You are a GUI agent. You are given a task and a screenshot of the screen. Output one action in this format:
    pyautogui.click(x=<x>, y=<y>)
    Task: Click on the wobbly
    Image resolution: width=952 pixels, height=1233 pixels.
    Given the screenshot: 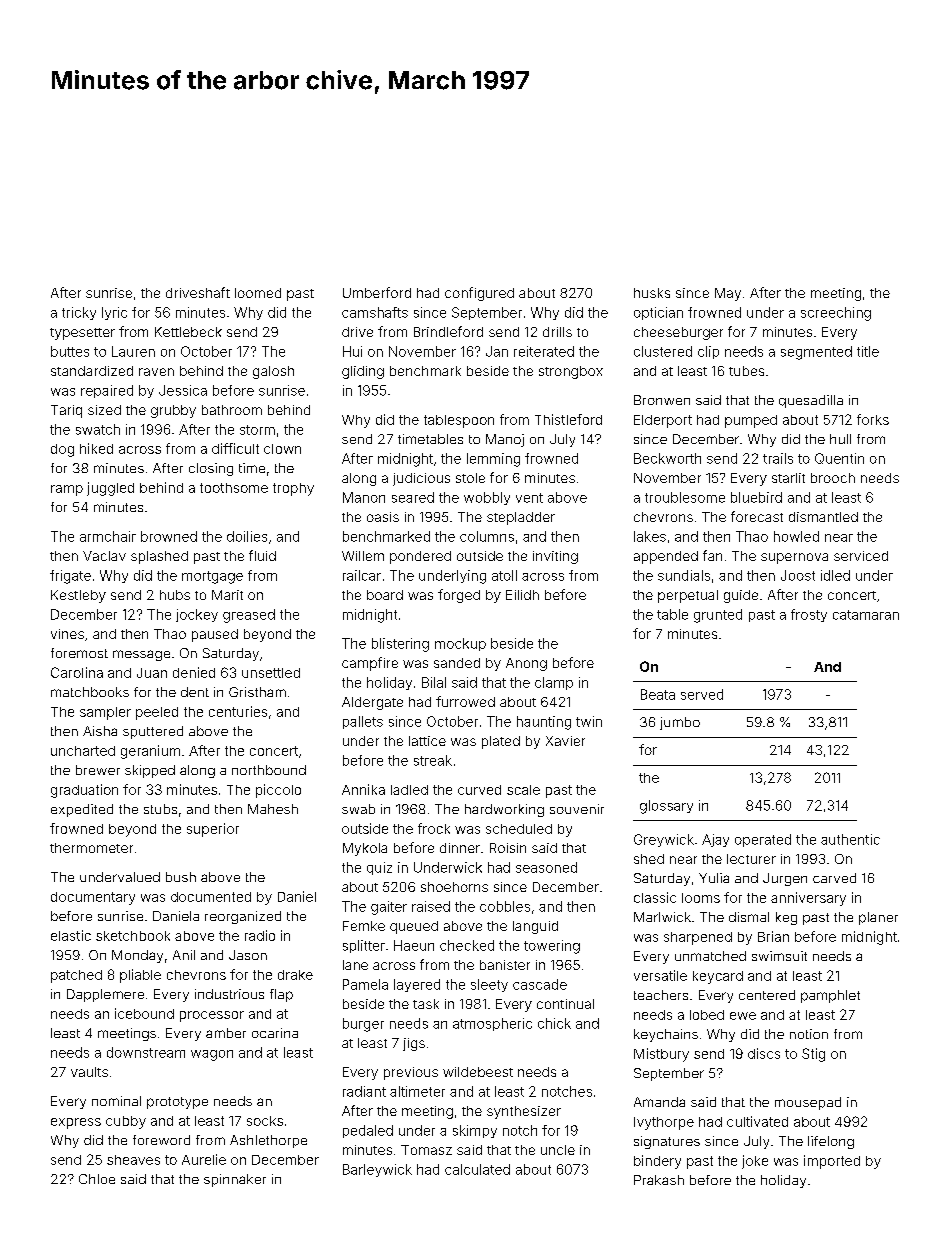 What is the action you would take?
    pyautogui.click(x=487, y=498)
